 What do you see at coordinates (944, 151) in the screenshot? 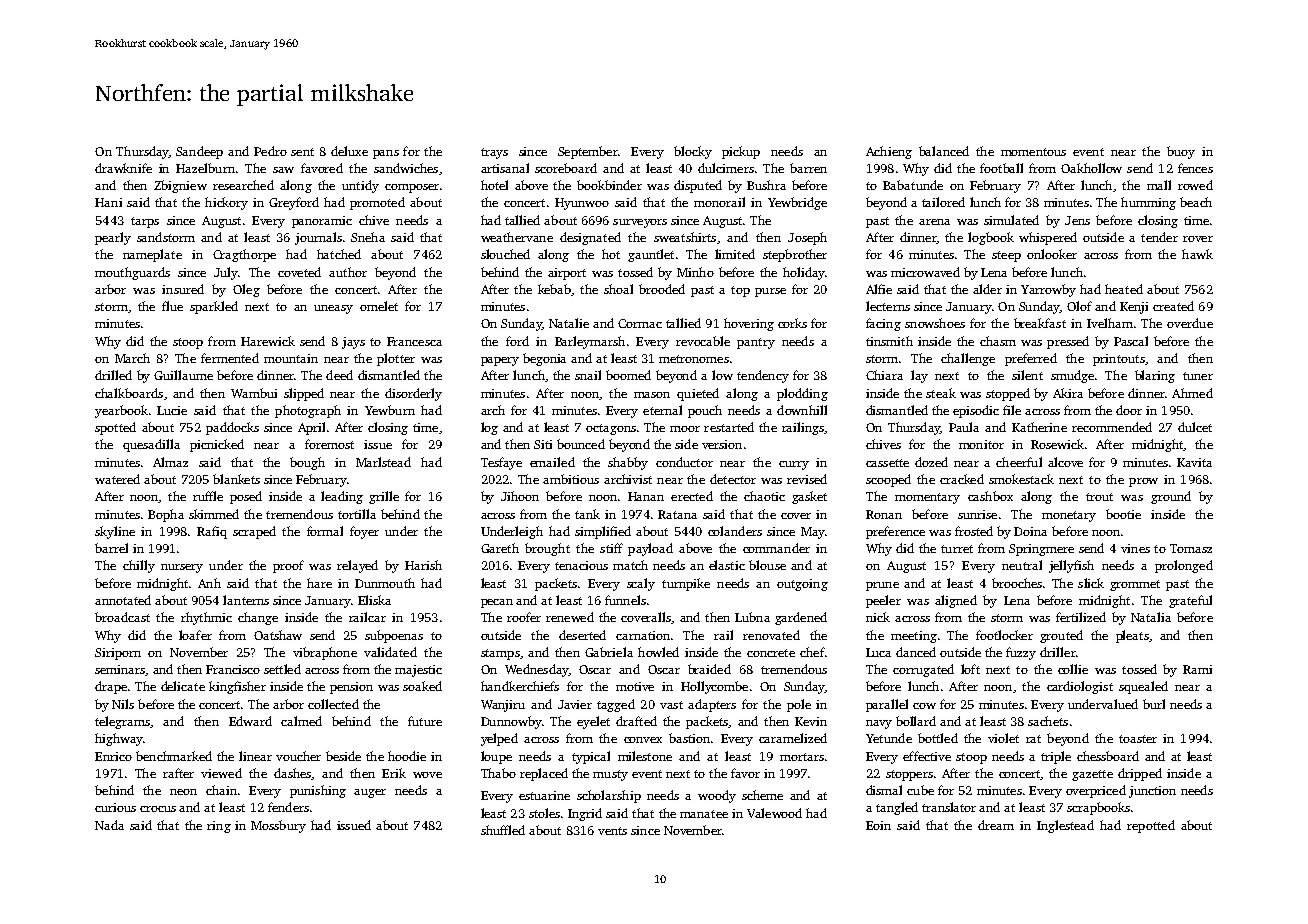
I see `balanced` at bounding box center [944, 151].
